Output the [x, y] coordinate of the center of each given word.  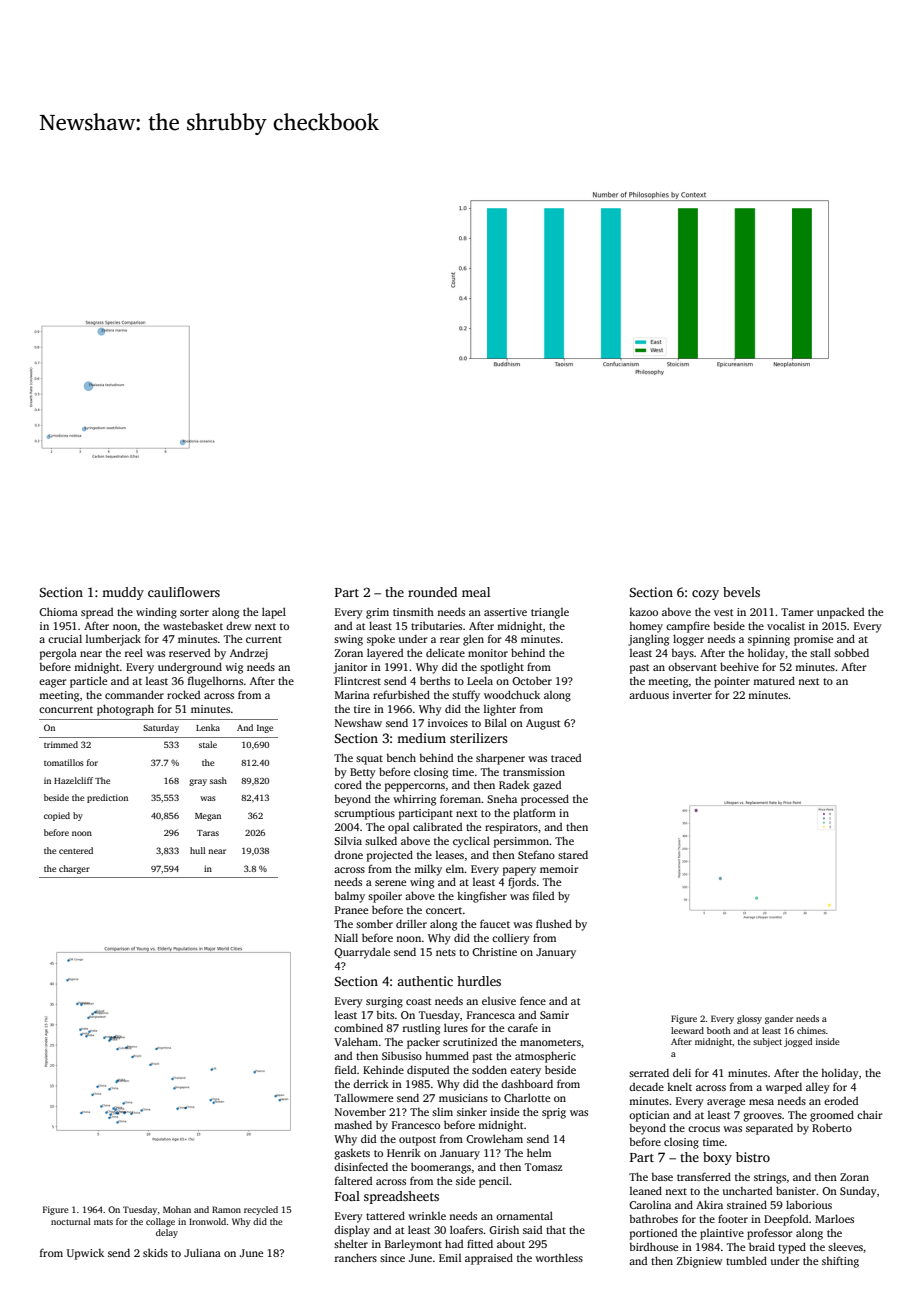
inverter [692, 695]
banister [796, 1190]
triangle [550, 613]
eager [52, 683]
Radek [514, 784]
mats [103, 1222]
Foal [347, 1196]
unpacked [840, 613]
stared [573, 854]
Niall [346, 937]
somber [374, 923]
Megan [208, 817]
